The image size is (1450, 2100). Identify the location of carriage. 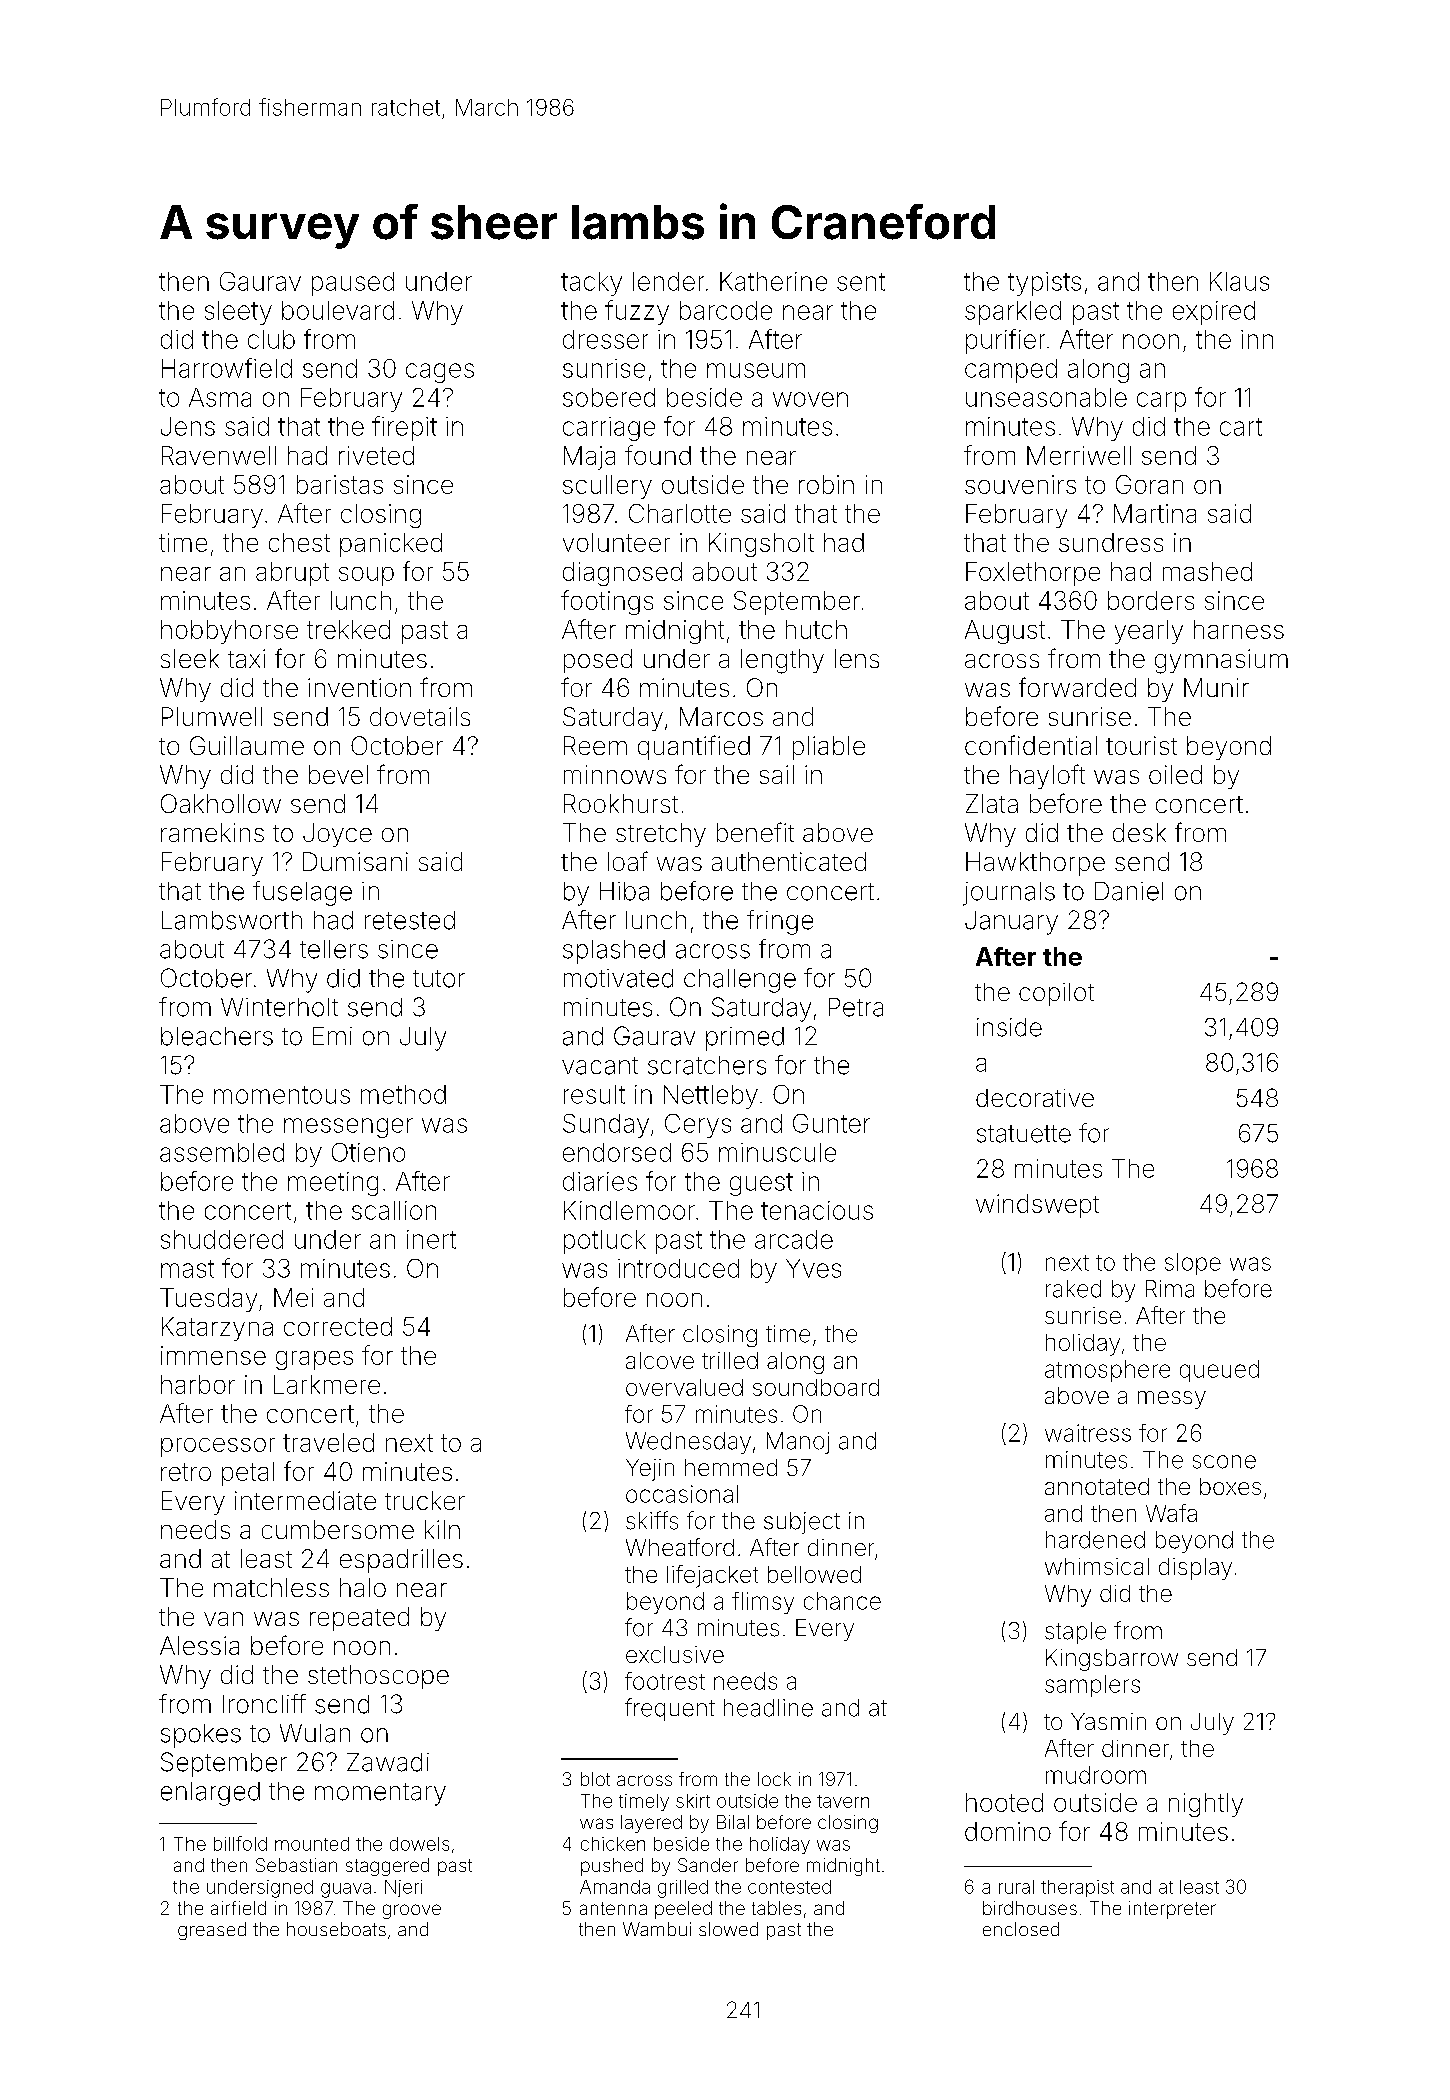
(609, 429).
